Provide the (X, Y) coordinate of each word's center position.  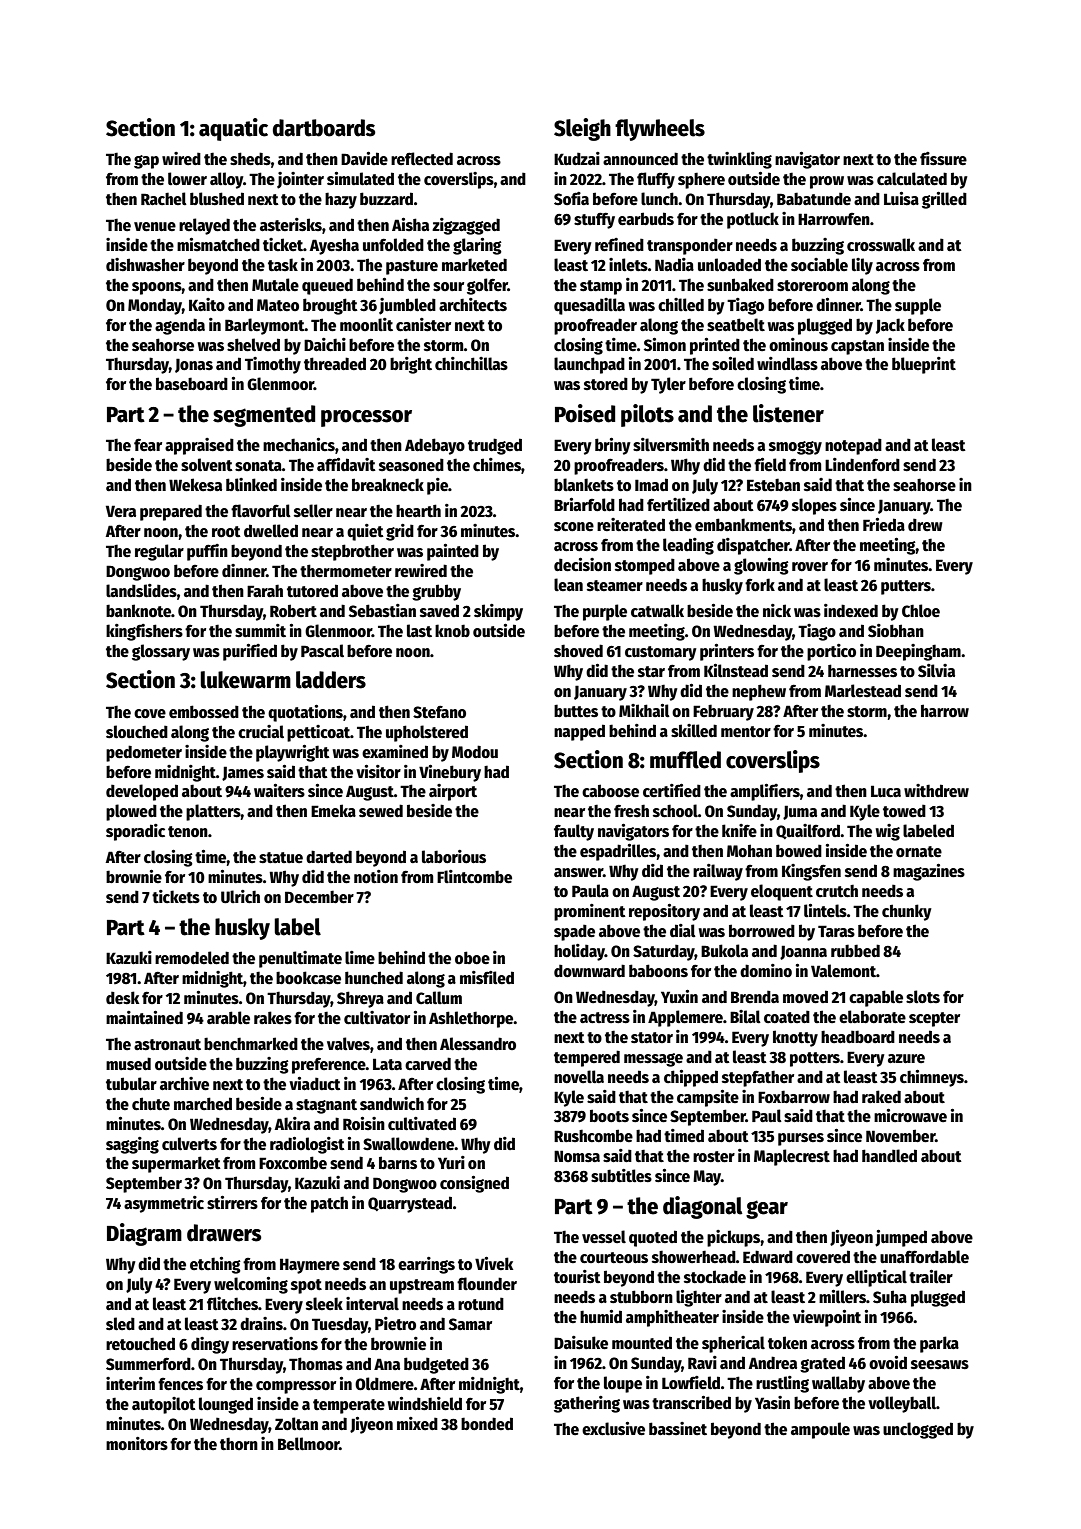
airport (453, 792)
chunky (907, 912)
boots (609, 1115)
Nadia (674, 264)
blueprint (924, 365)
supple (918, 306)
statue (281, 857)
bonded (487, 1423)
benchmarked (251, 1044)
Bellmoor (309, 1443)
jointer (300, 180)
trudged (495, 446)
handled (889, 1155)
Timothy (273, 365)
